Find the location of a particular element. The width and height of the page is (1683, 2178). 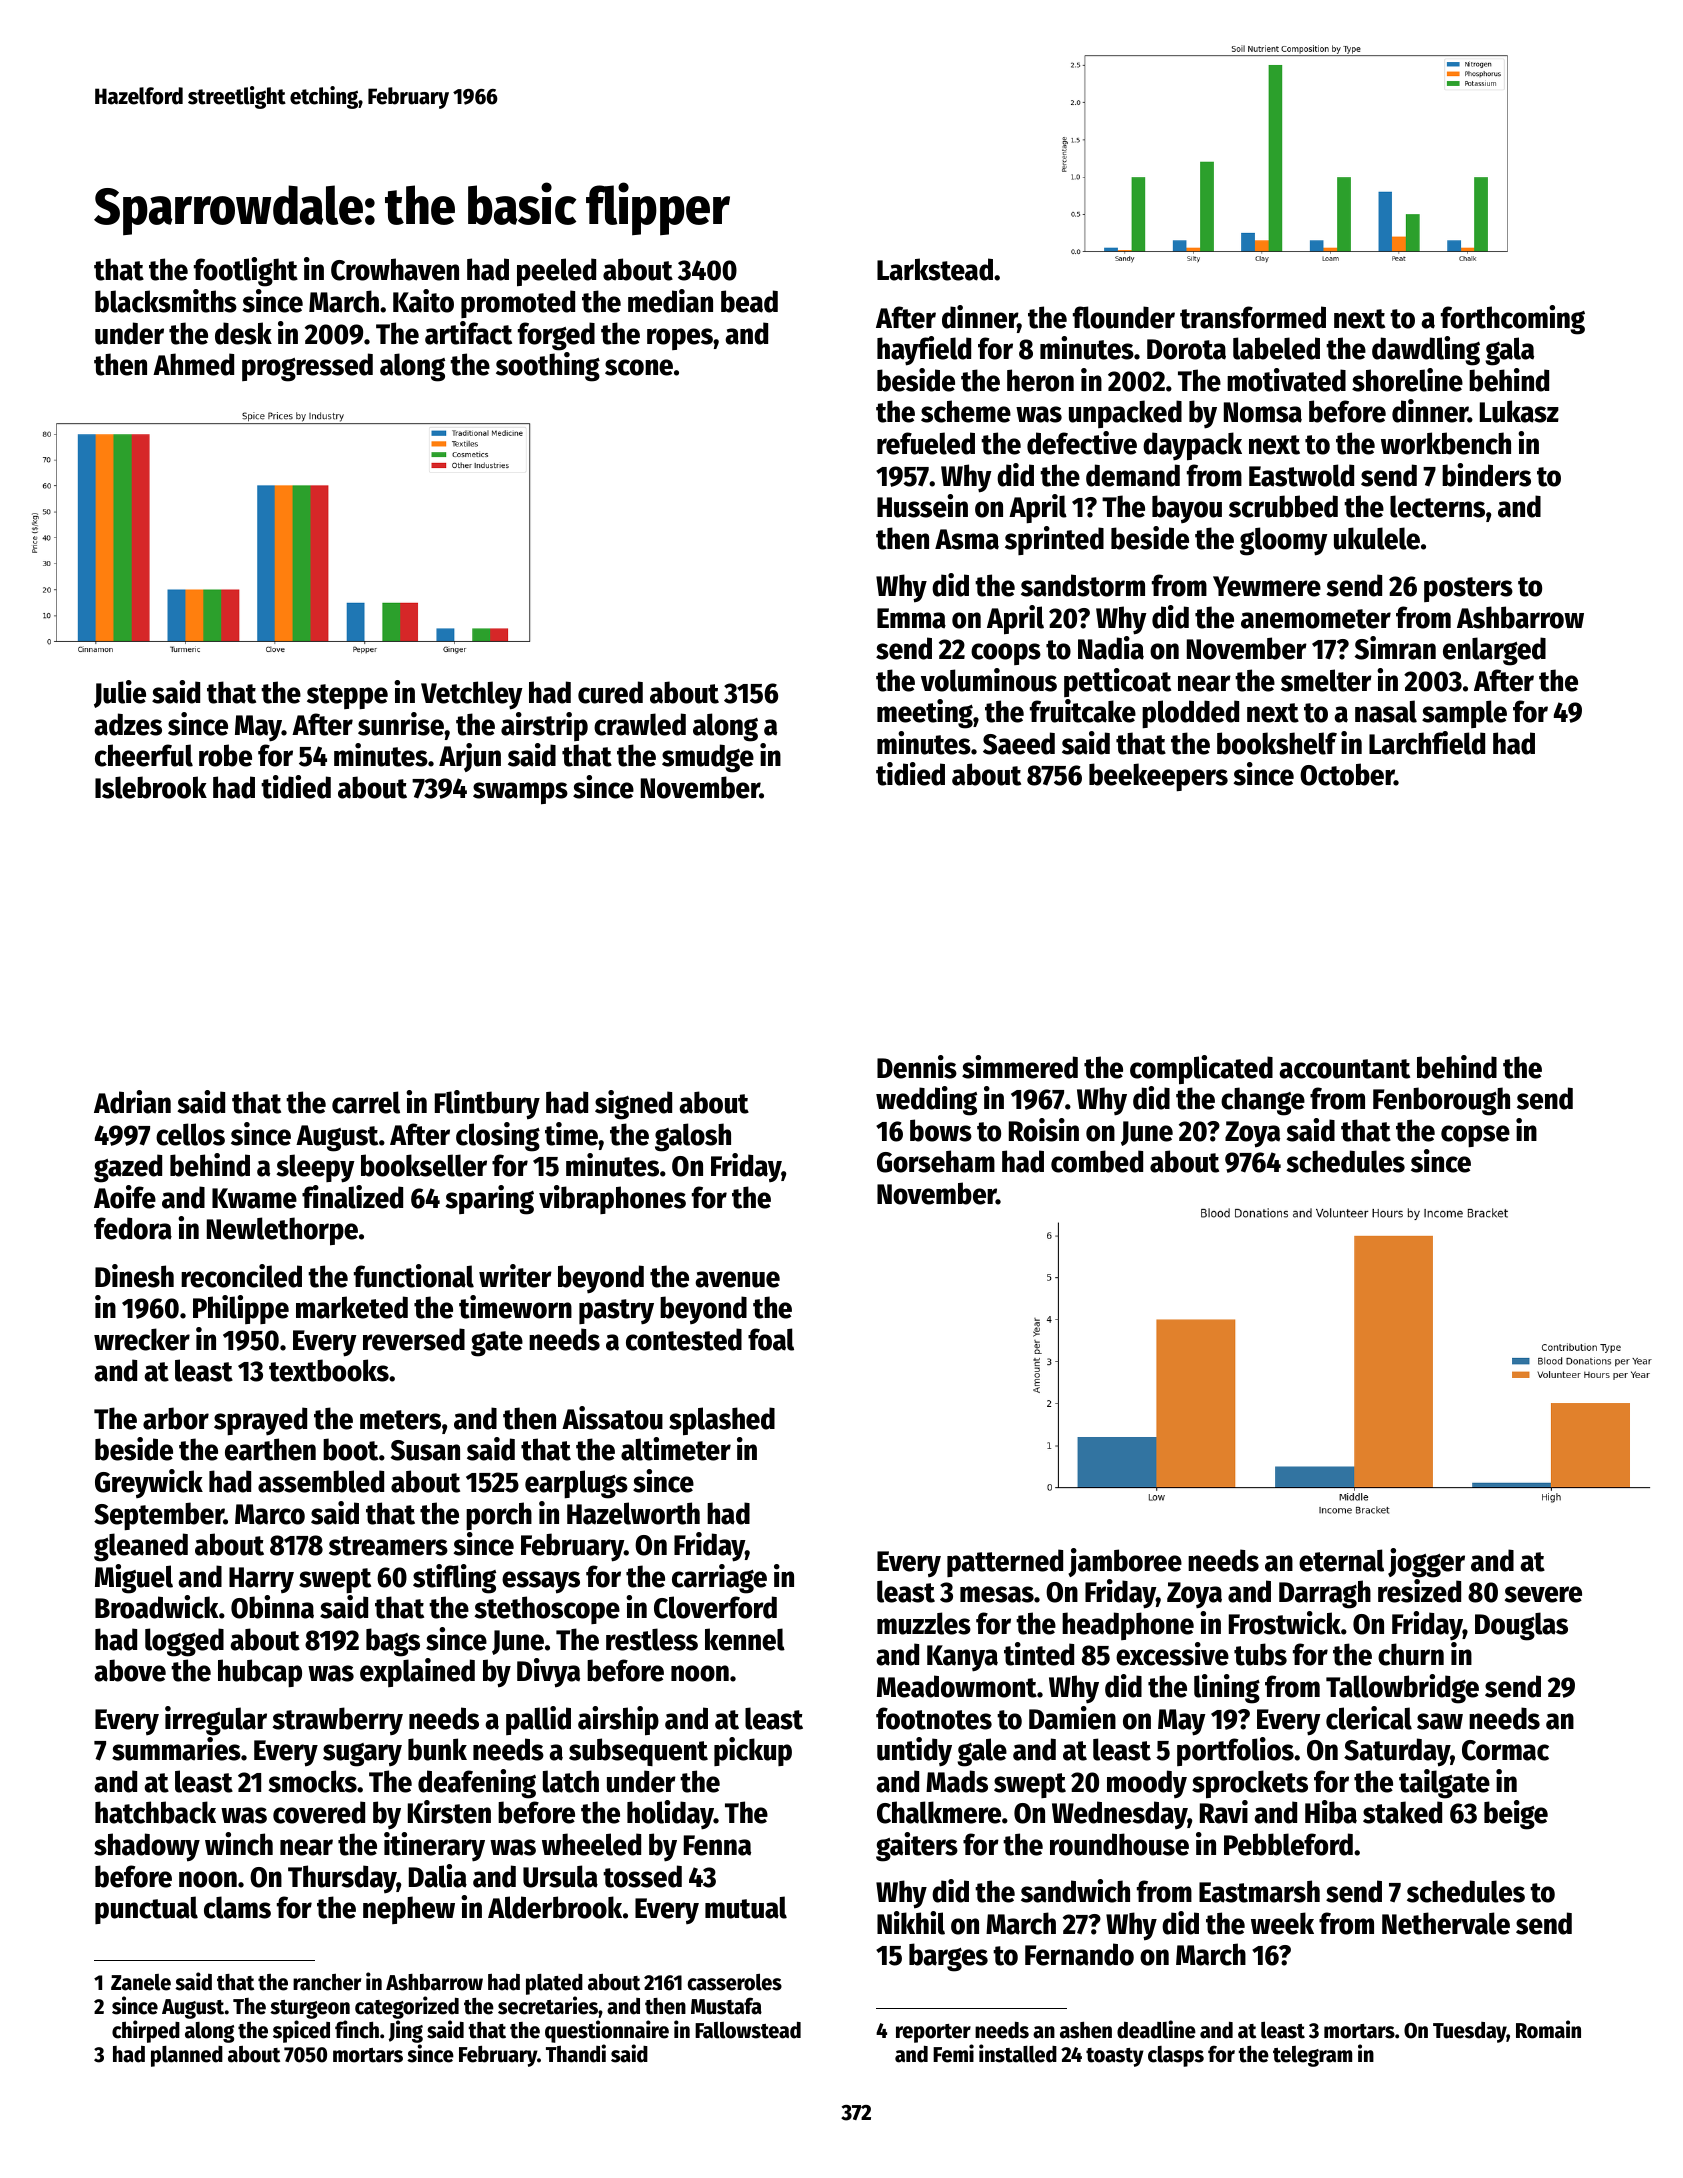

copse is located at coordinates (1475, 1136).
